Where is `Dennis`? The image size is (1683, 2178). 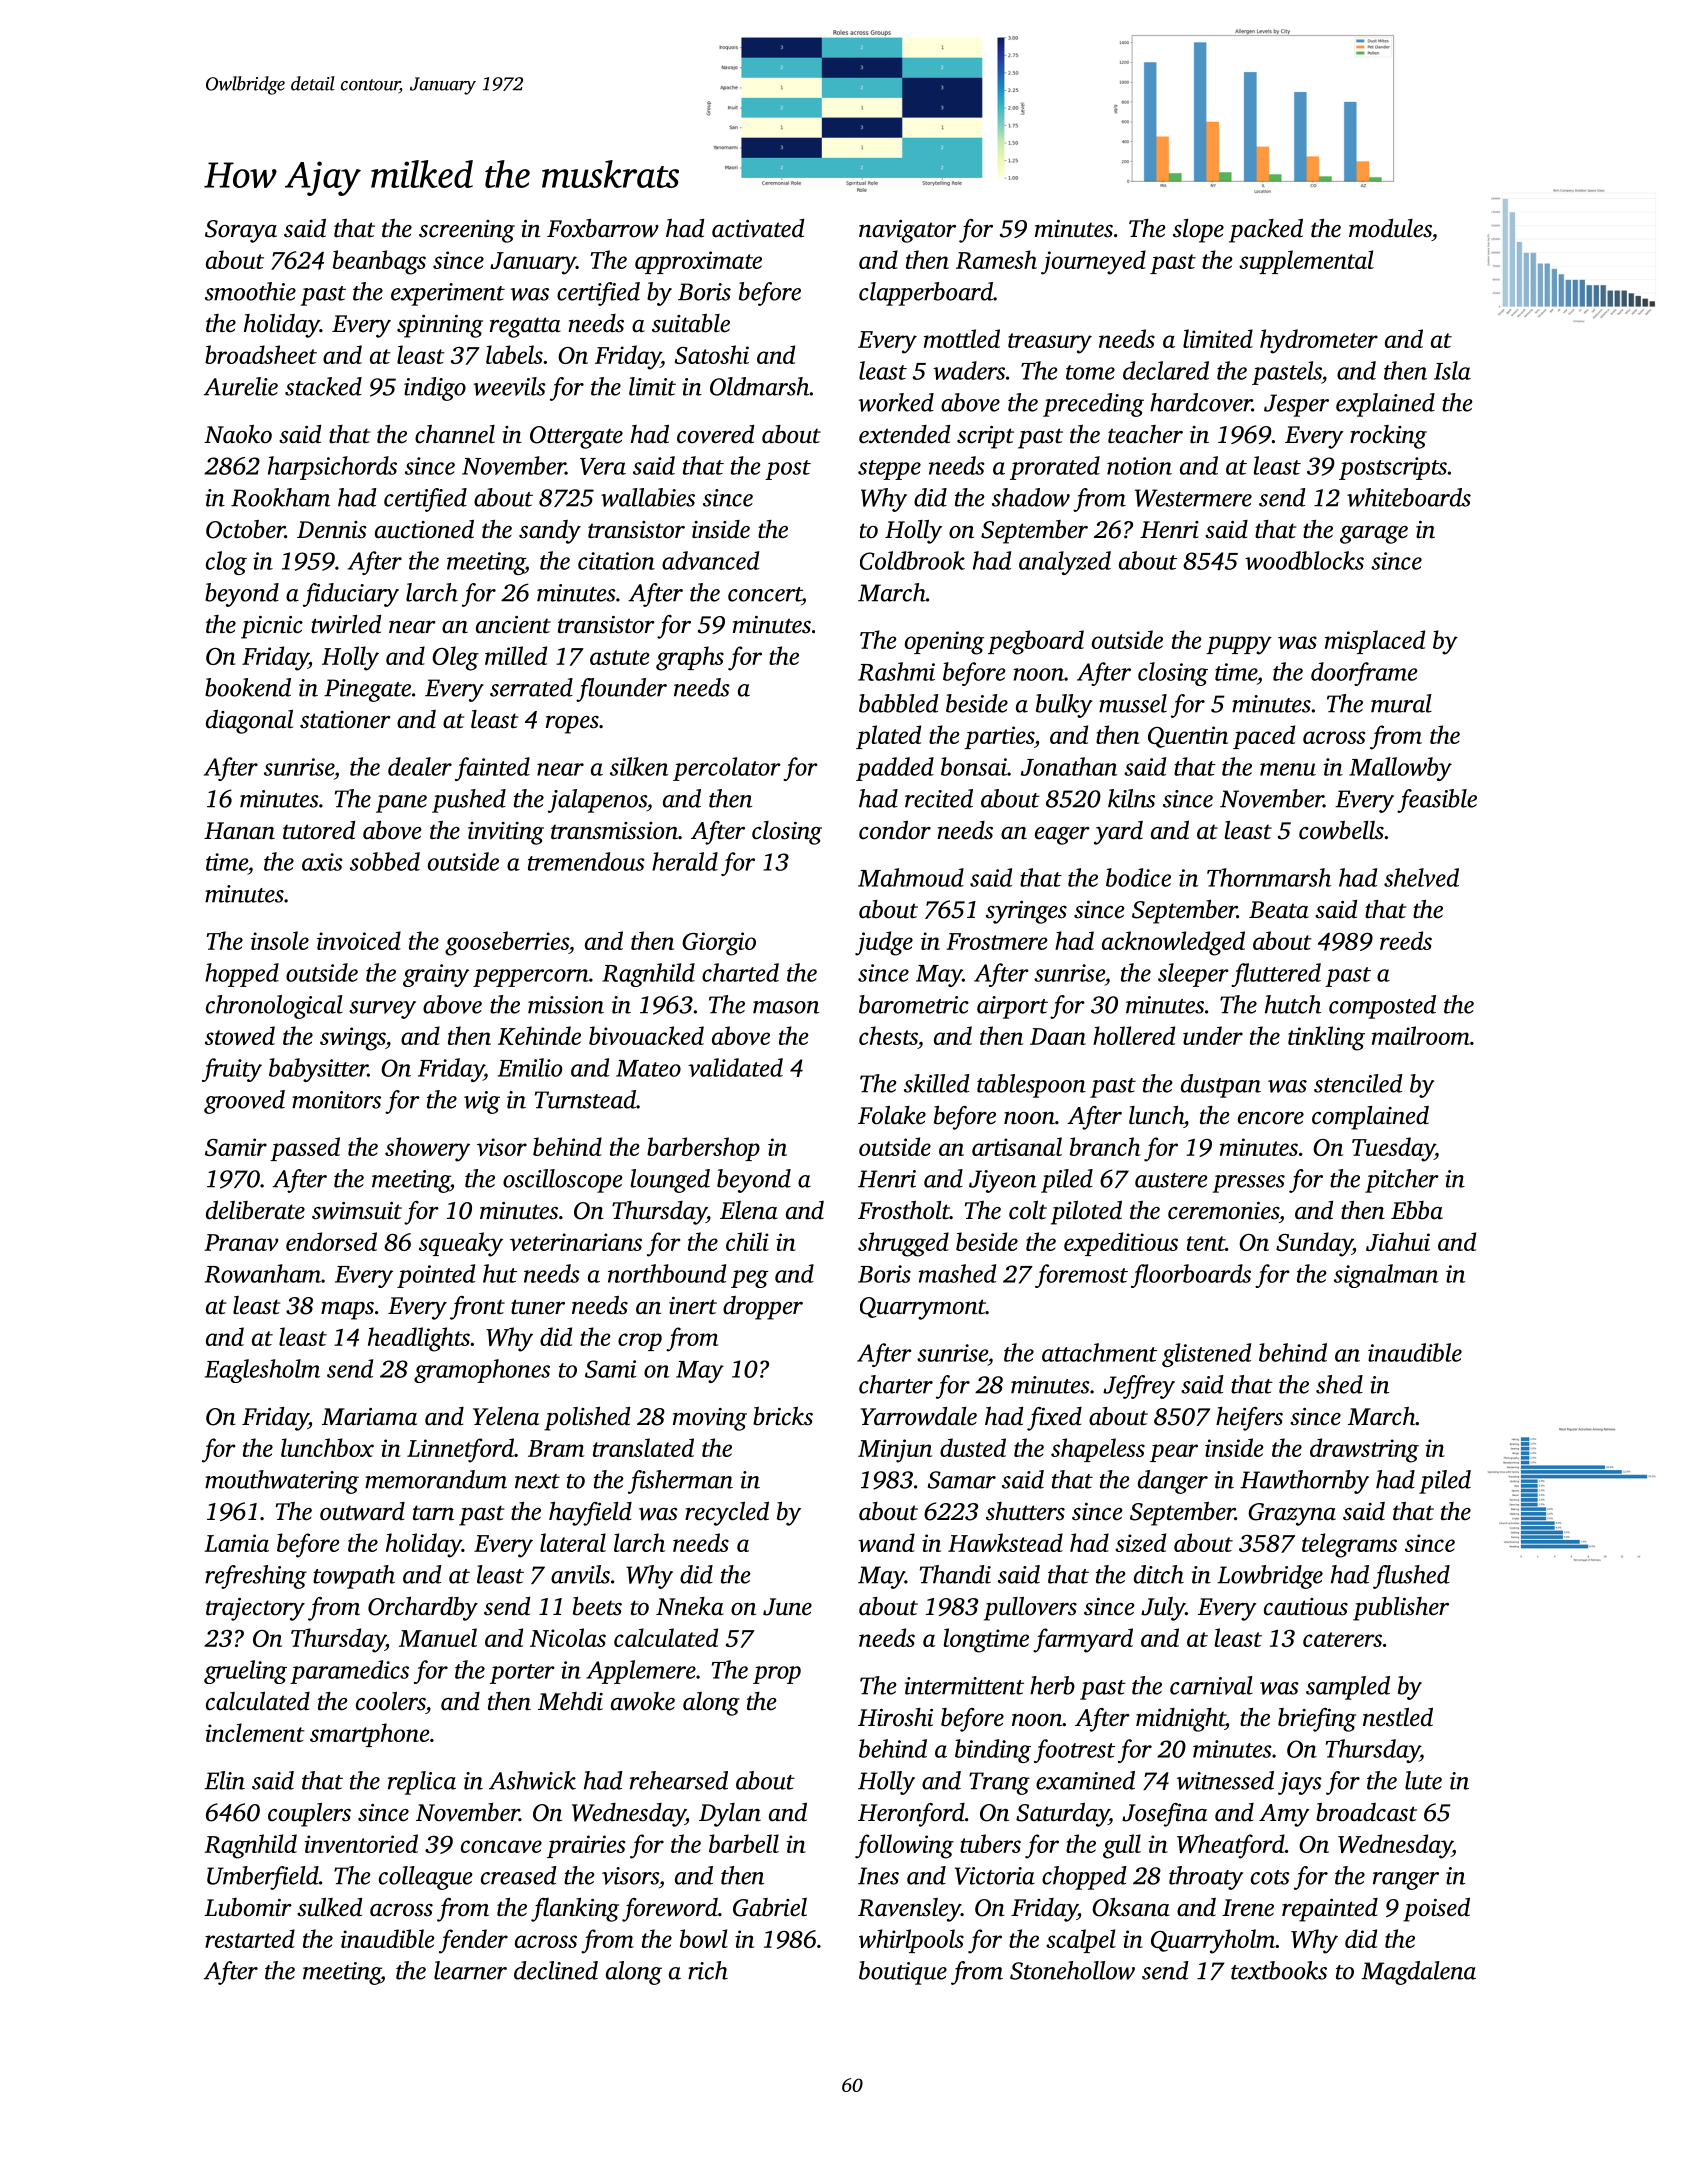
Dennis is located at coordinates (332, 530).
